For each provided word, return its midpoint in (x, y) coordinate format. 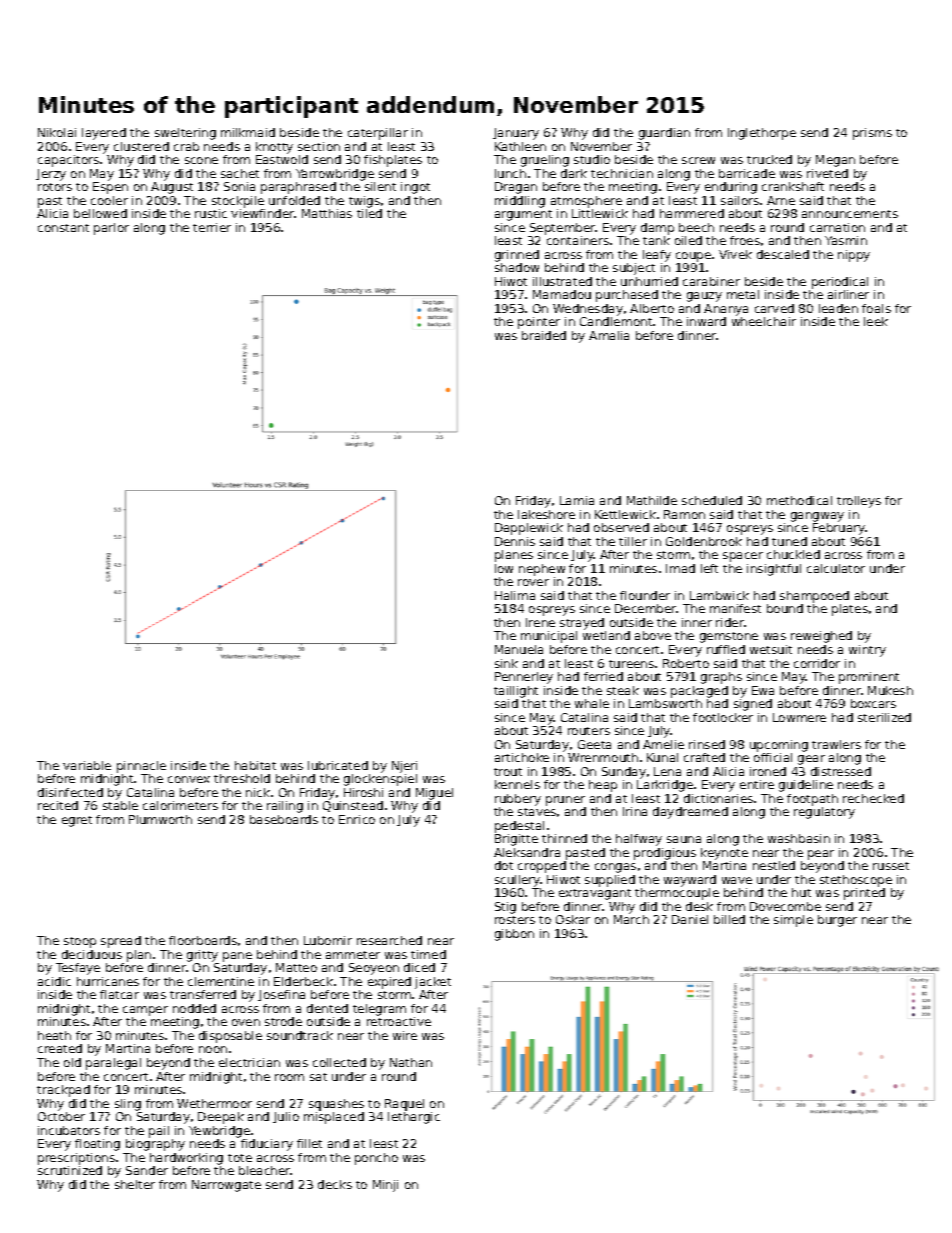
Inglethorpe (762, 134)
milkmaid (248, 132)
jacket (433, 983)
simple (793, 921)
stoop (80, 942)
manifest (735, 608)
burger (837, 921)
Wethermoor (214, 1103)
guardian (664, 134)
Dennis (515, 541)
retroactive (399, 1021)
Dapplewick (529, 529)
